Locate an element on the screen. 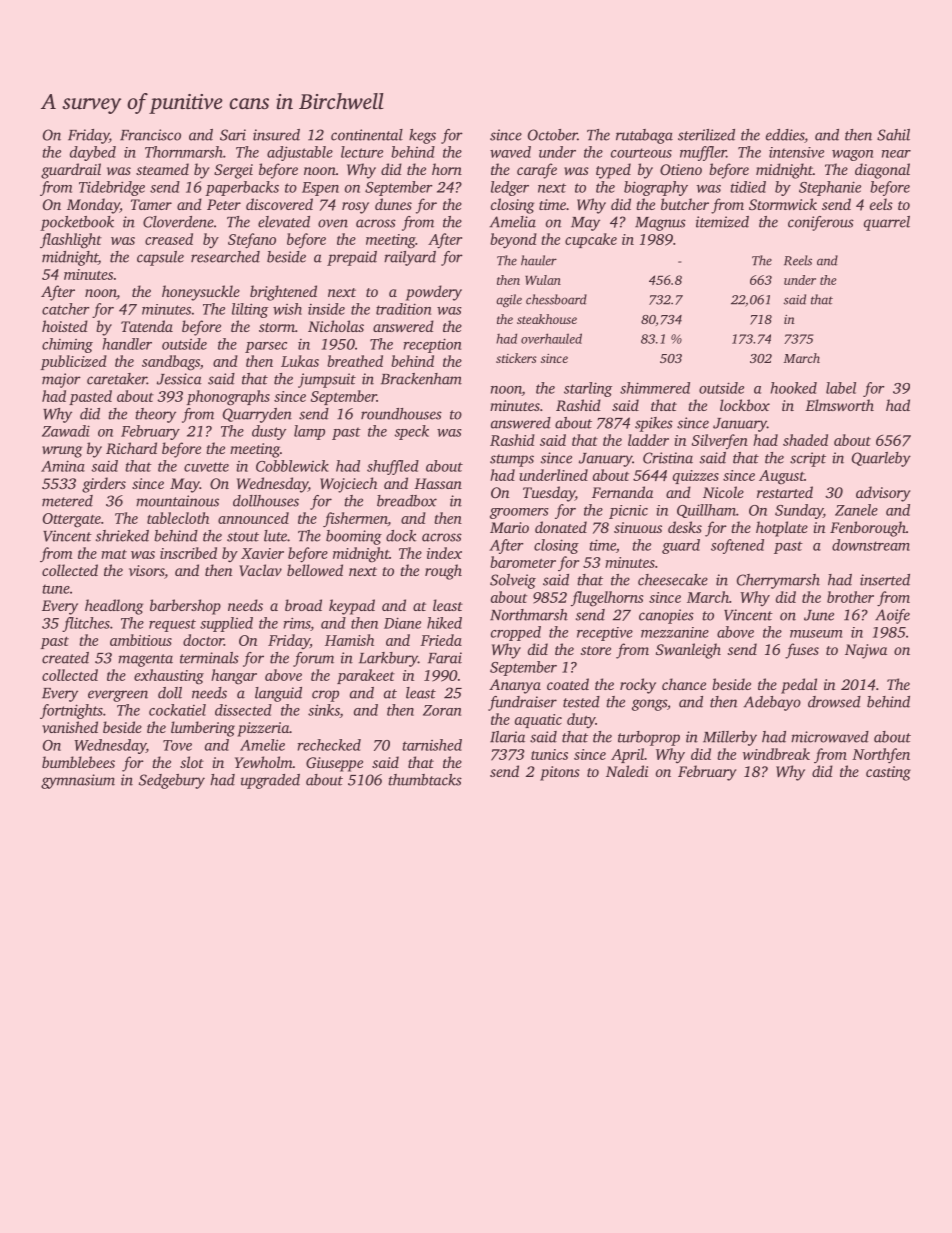  Lukas is located at coordinates (300, 361).
